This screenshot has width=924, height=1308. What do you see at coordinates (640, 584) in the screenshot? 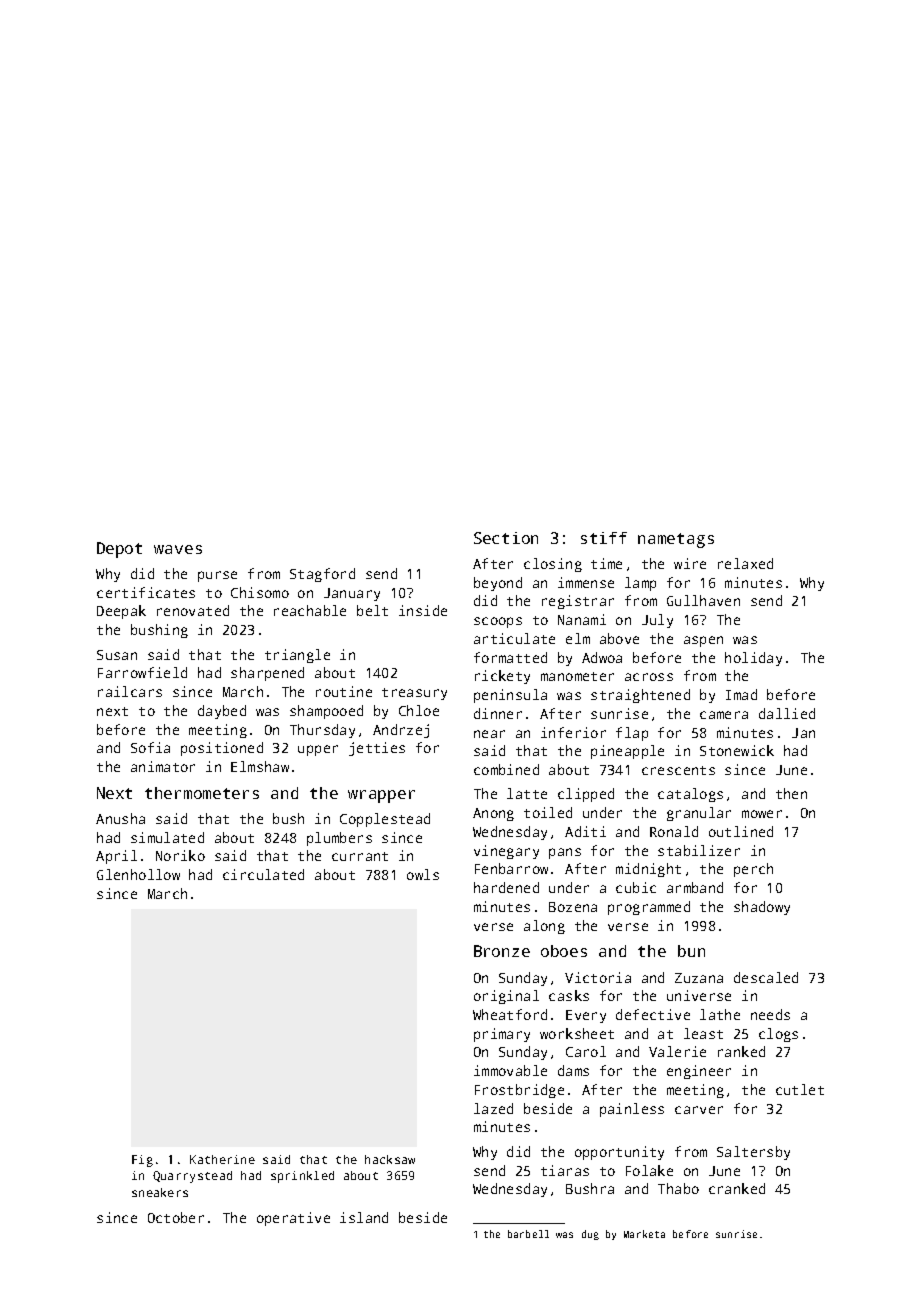
I see `lamp` at bounding box center [640, 584].
